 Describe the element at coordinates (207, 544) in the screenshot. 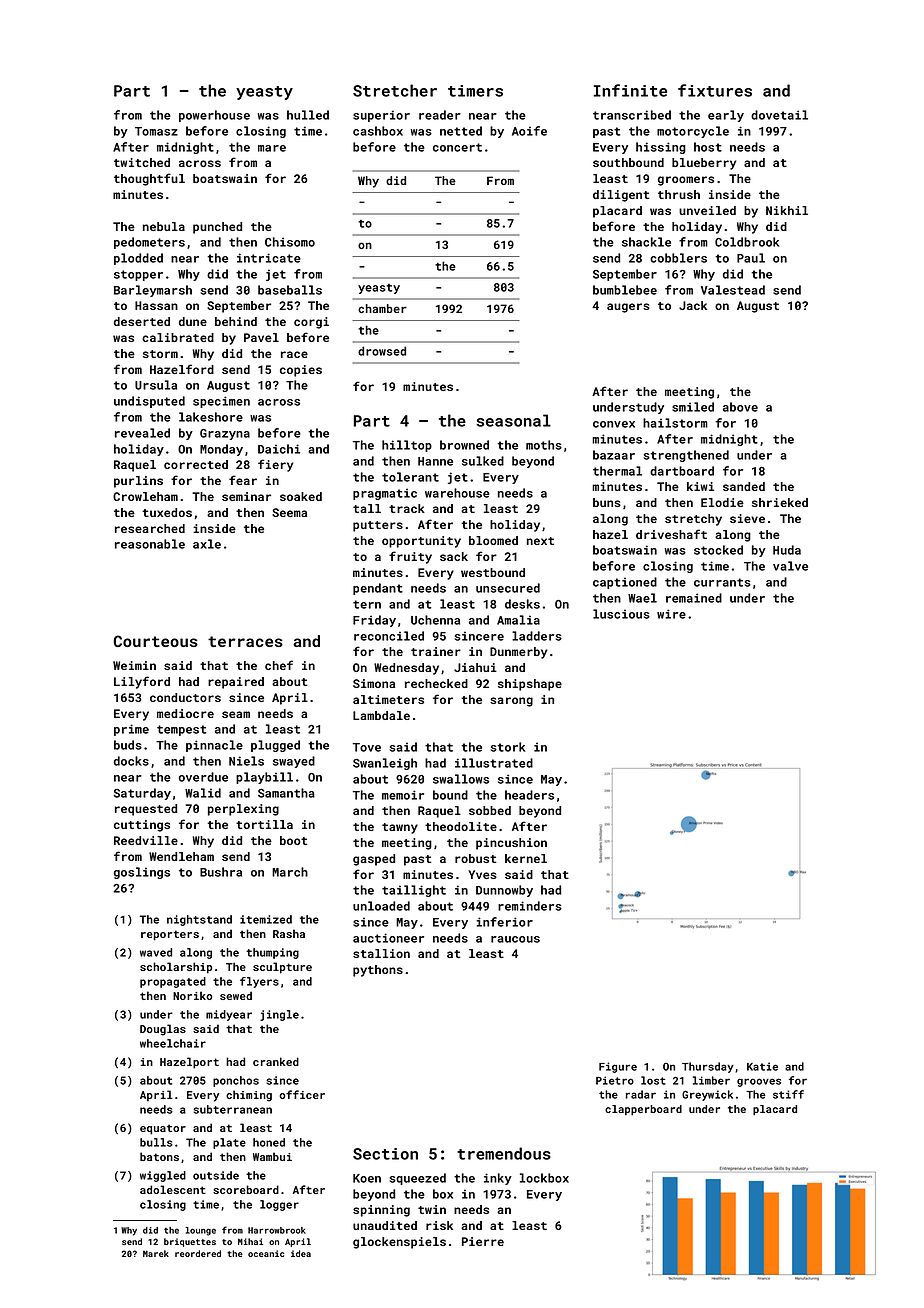

I see `axle` at that location.
